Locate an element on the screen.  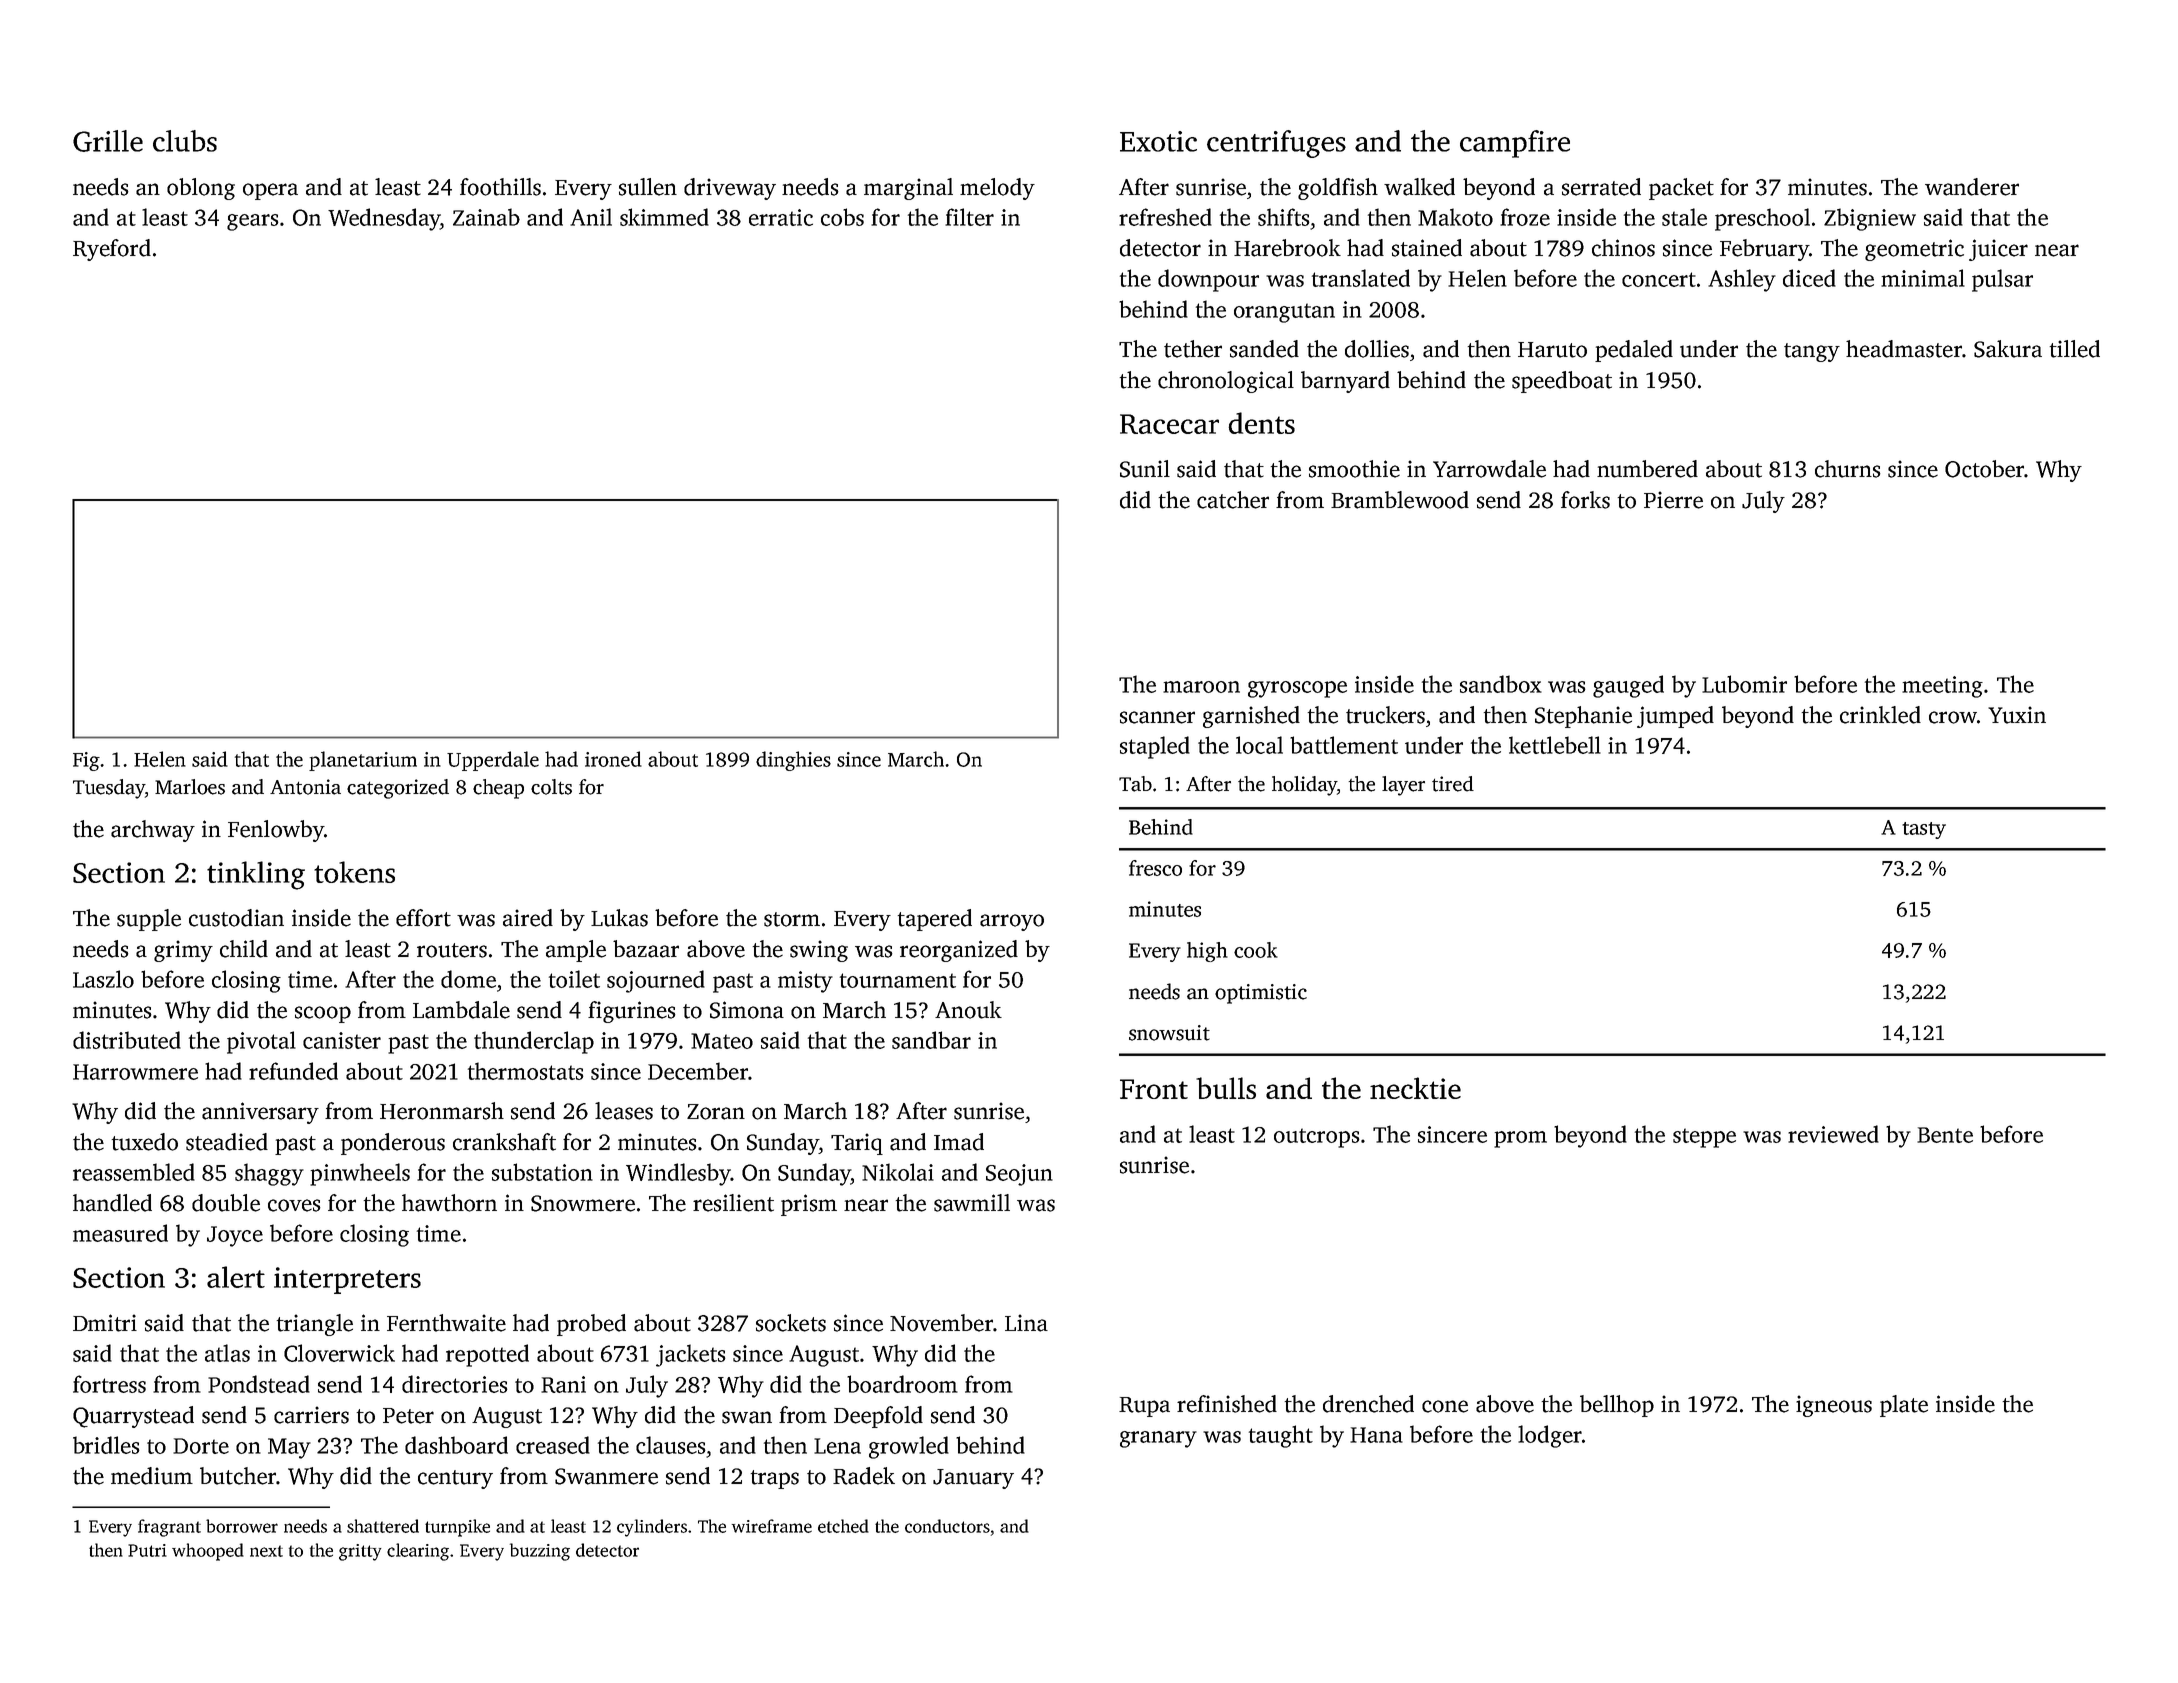
archway is located at coordinates (153, 831).
